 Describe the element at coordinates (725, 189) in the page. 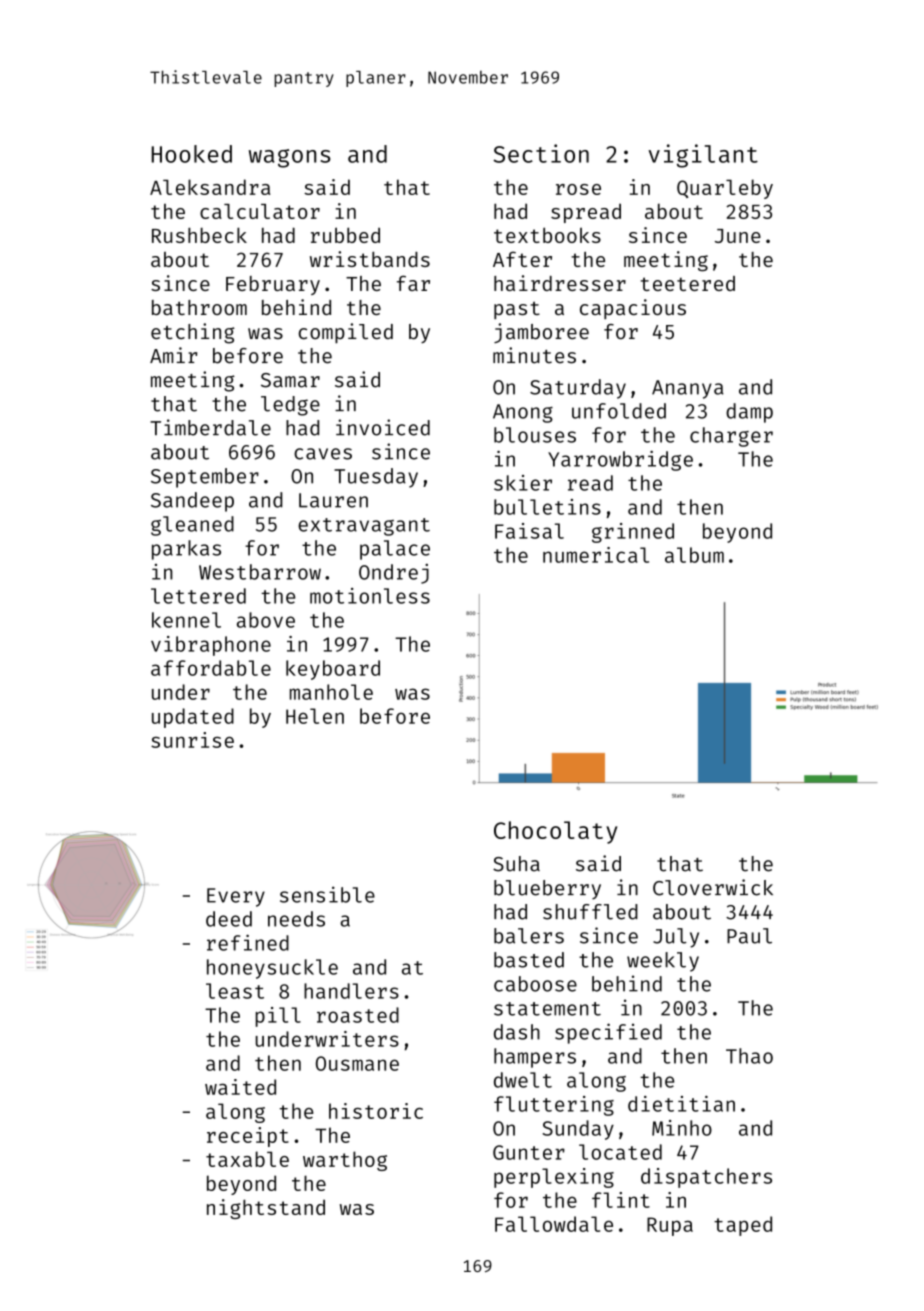

I see `Quarleby` at that location.
